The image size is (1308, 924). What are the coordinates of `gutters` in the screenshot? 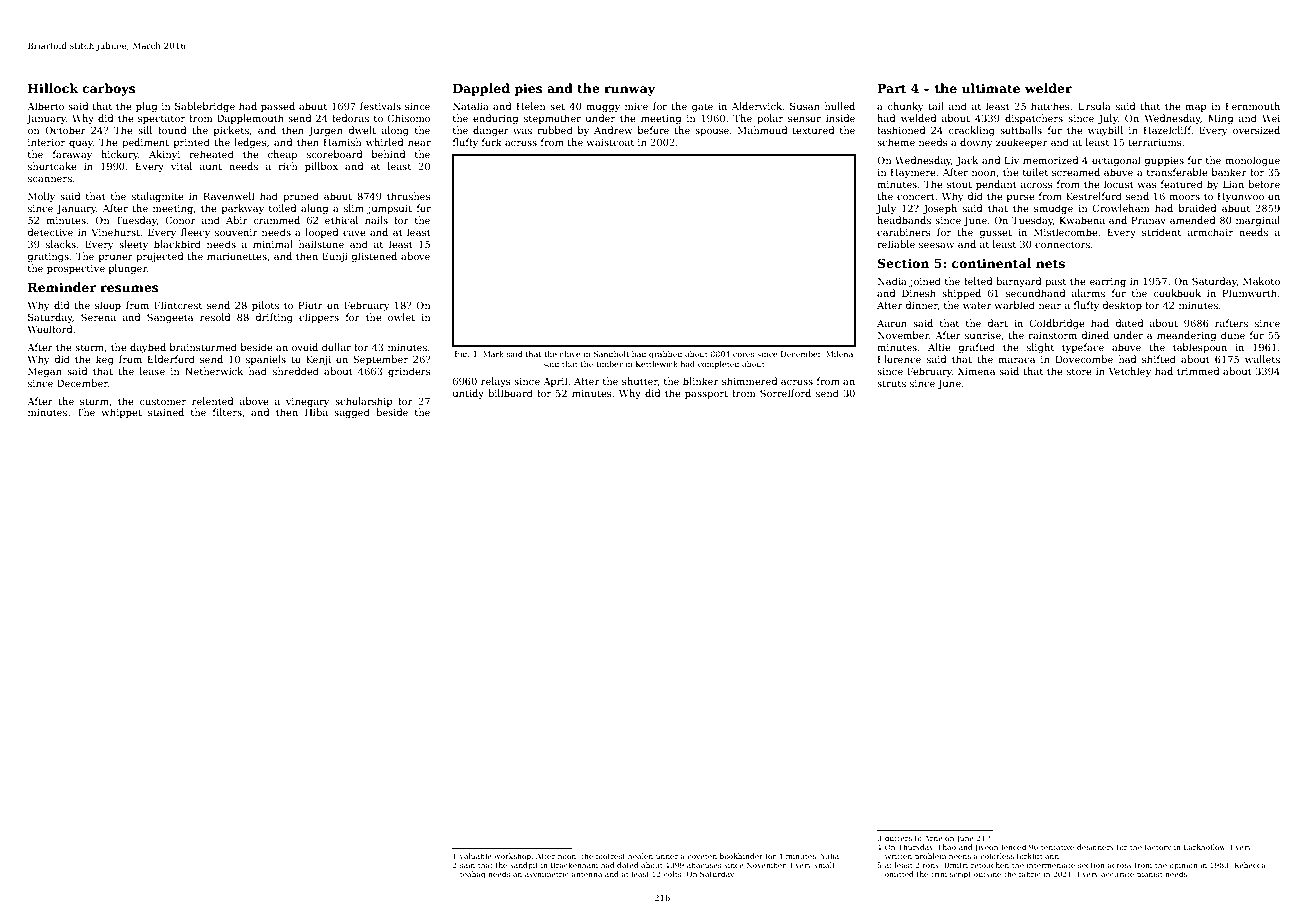 It's located at (898, 839).
